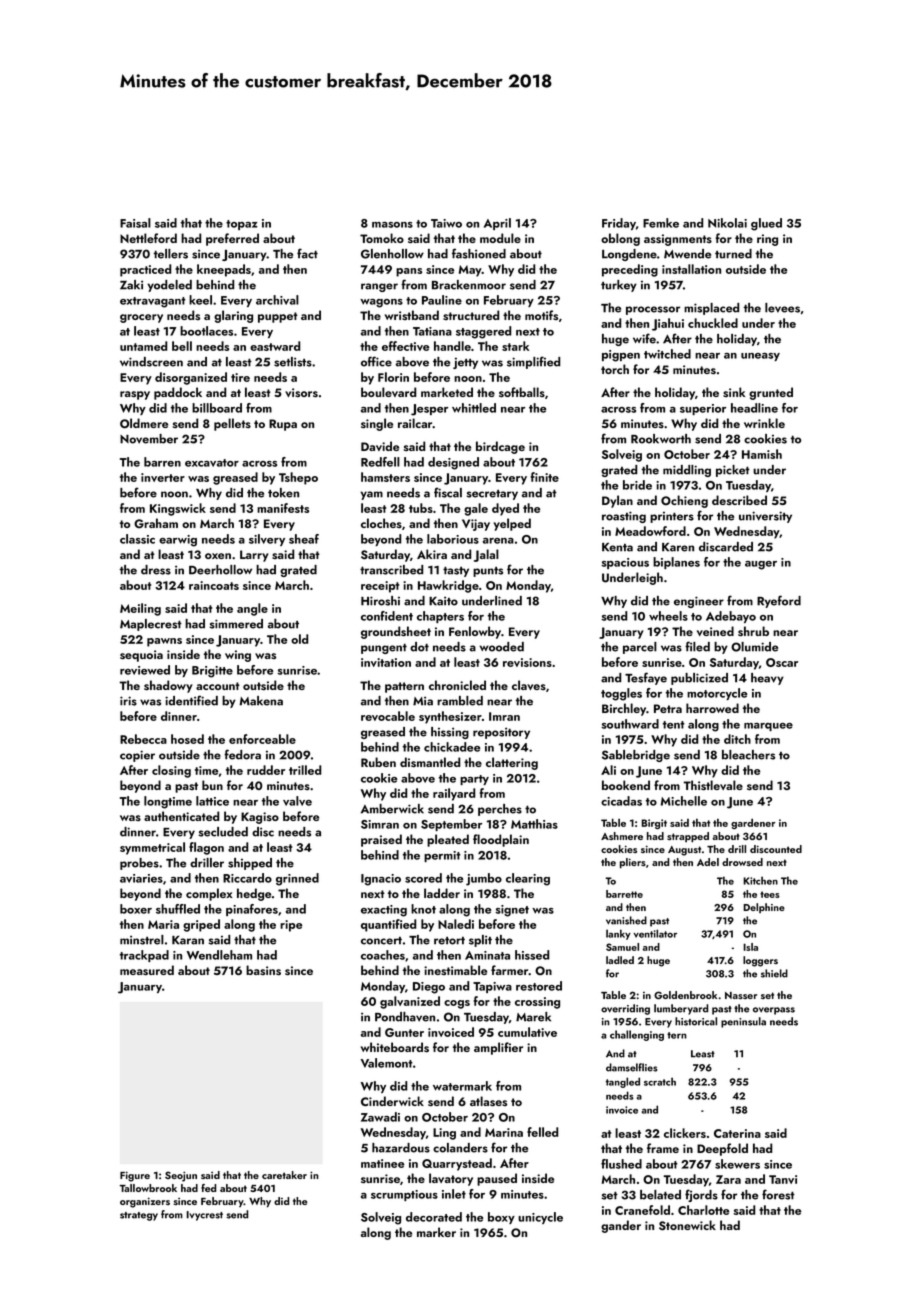 Image resolution: width=924 pixels, height=1308 pixels. Describe the element at coordinates (392, 254) in the document. I see `Glenhollow` at that location.
